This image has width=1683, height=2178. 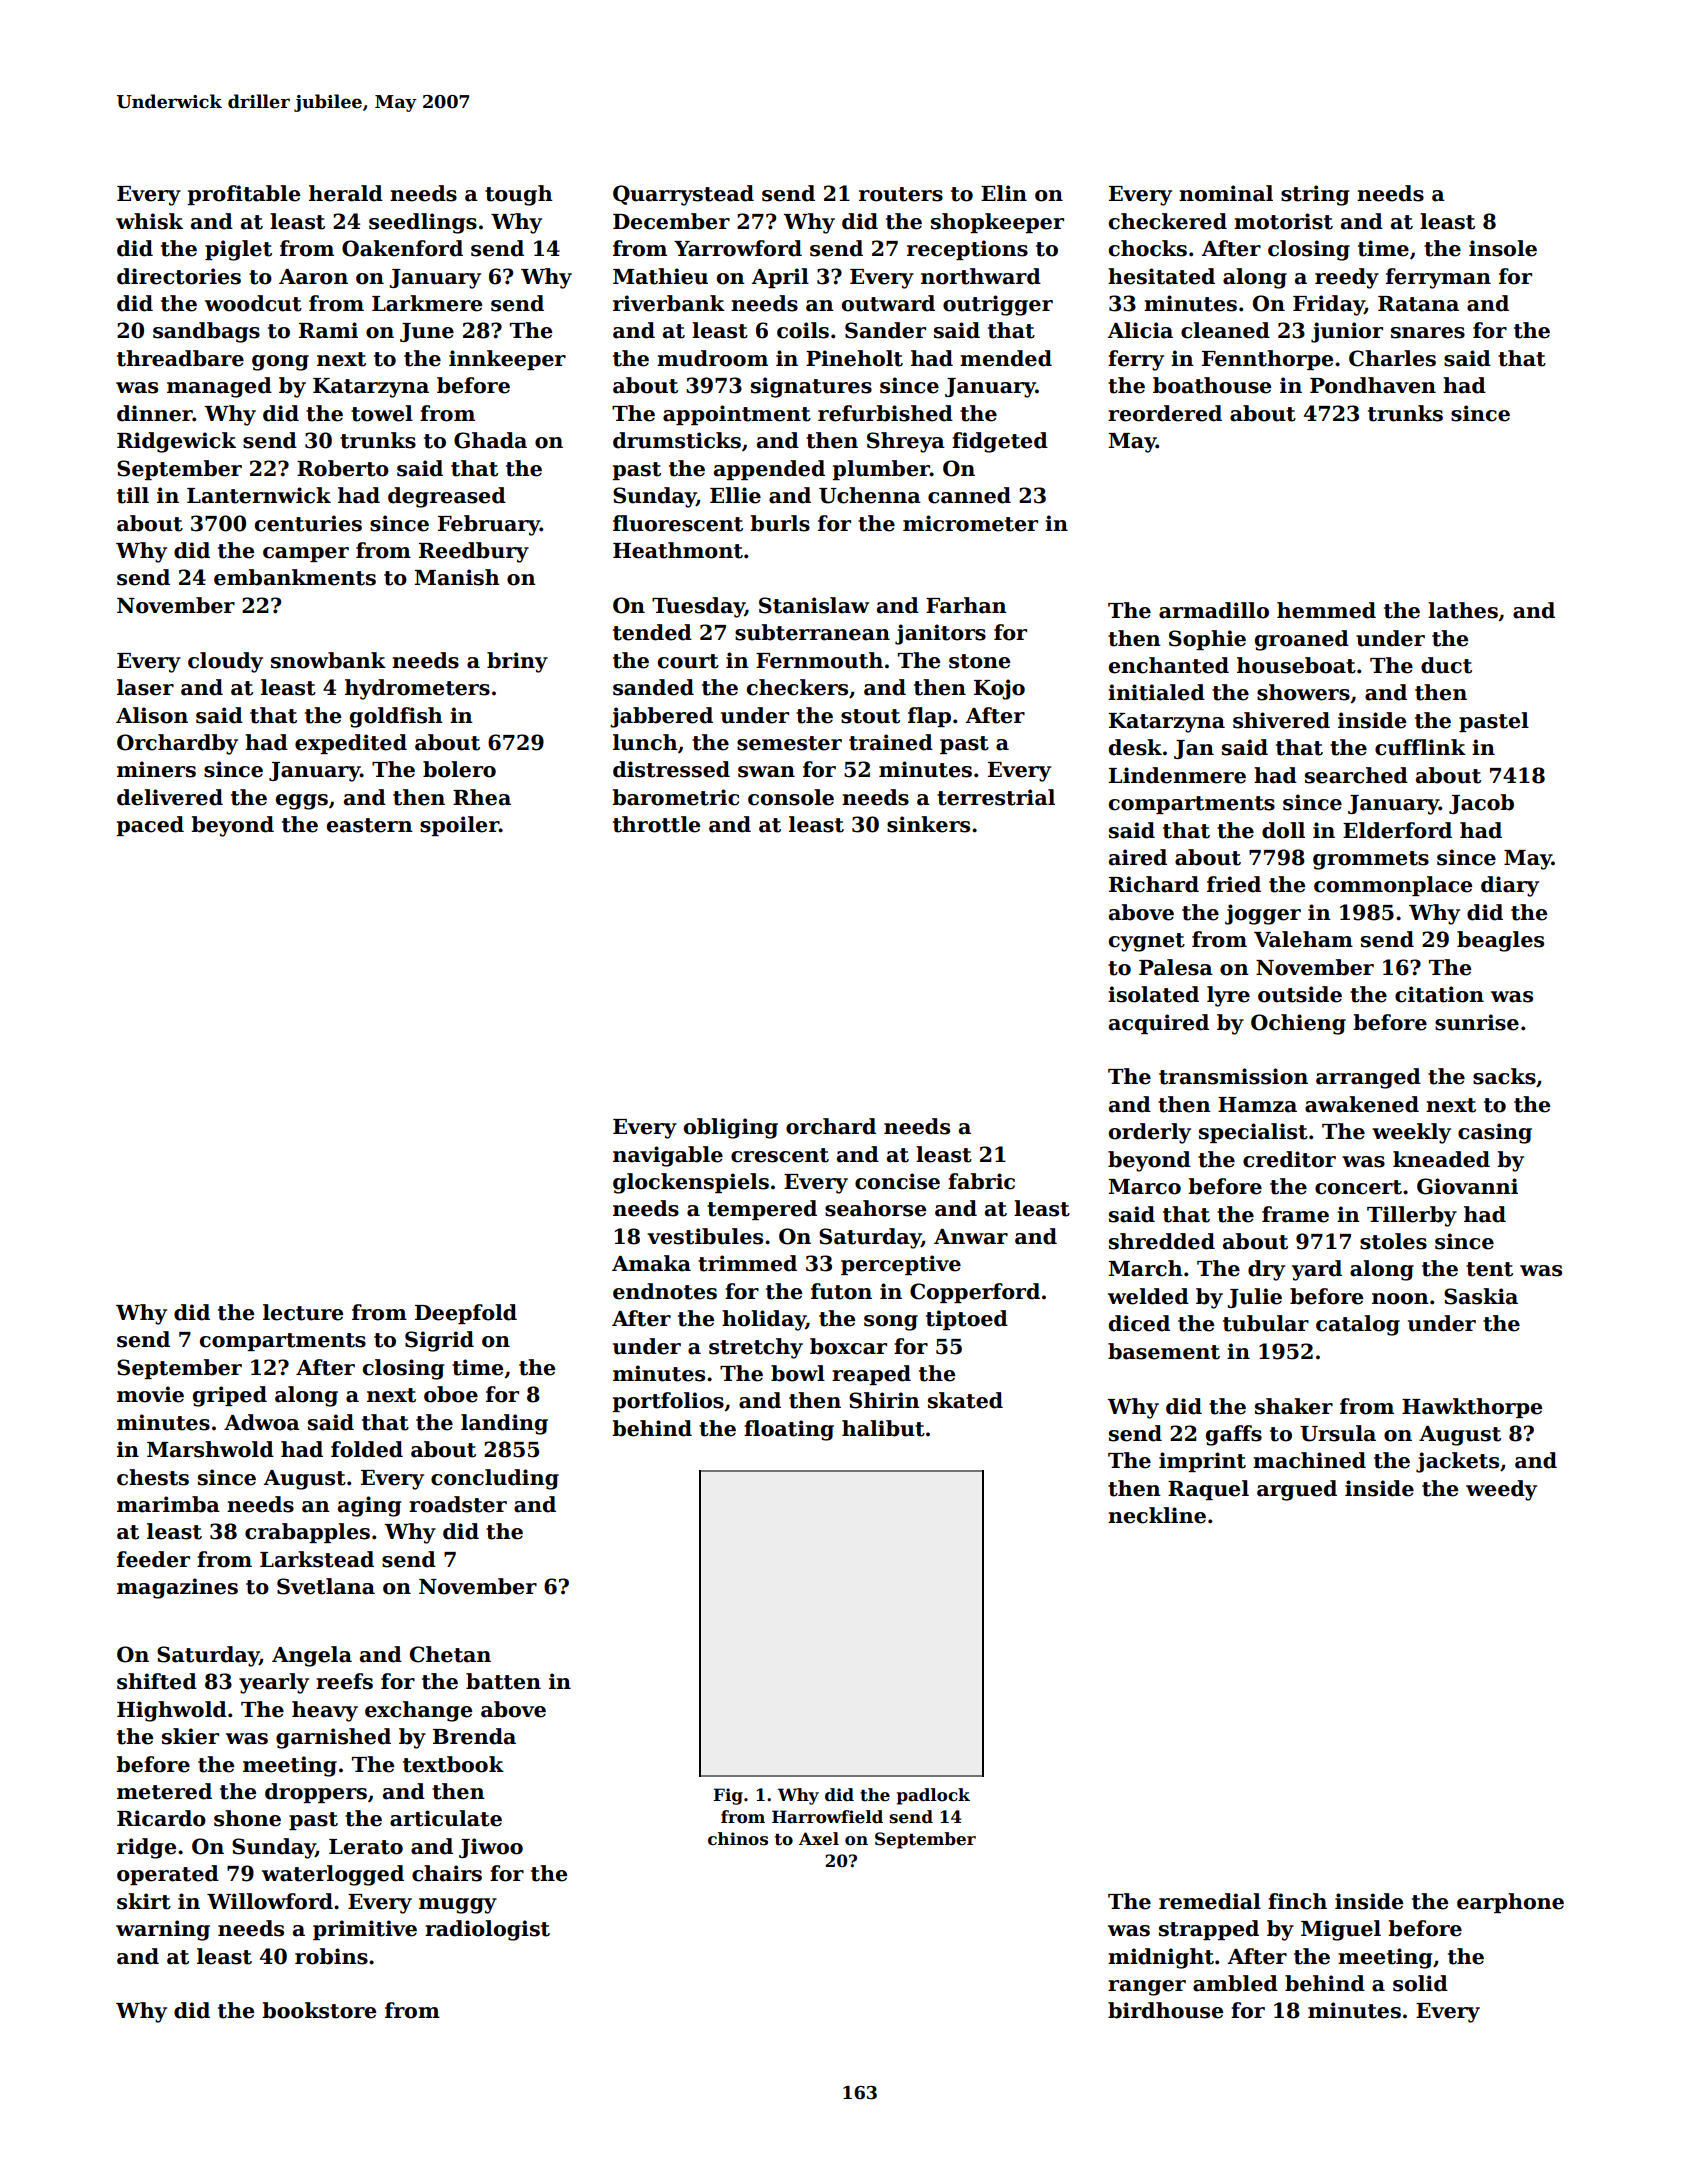 I want to click on weedy, so click(x=1501, y=1490).
